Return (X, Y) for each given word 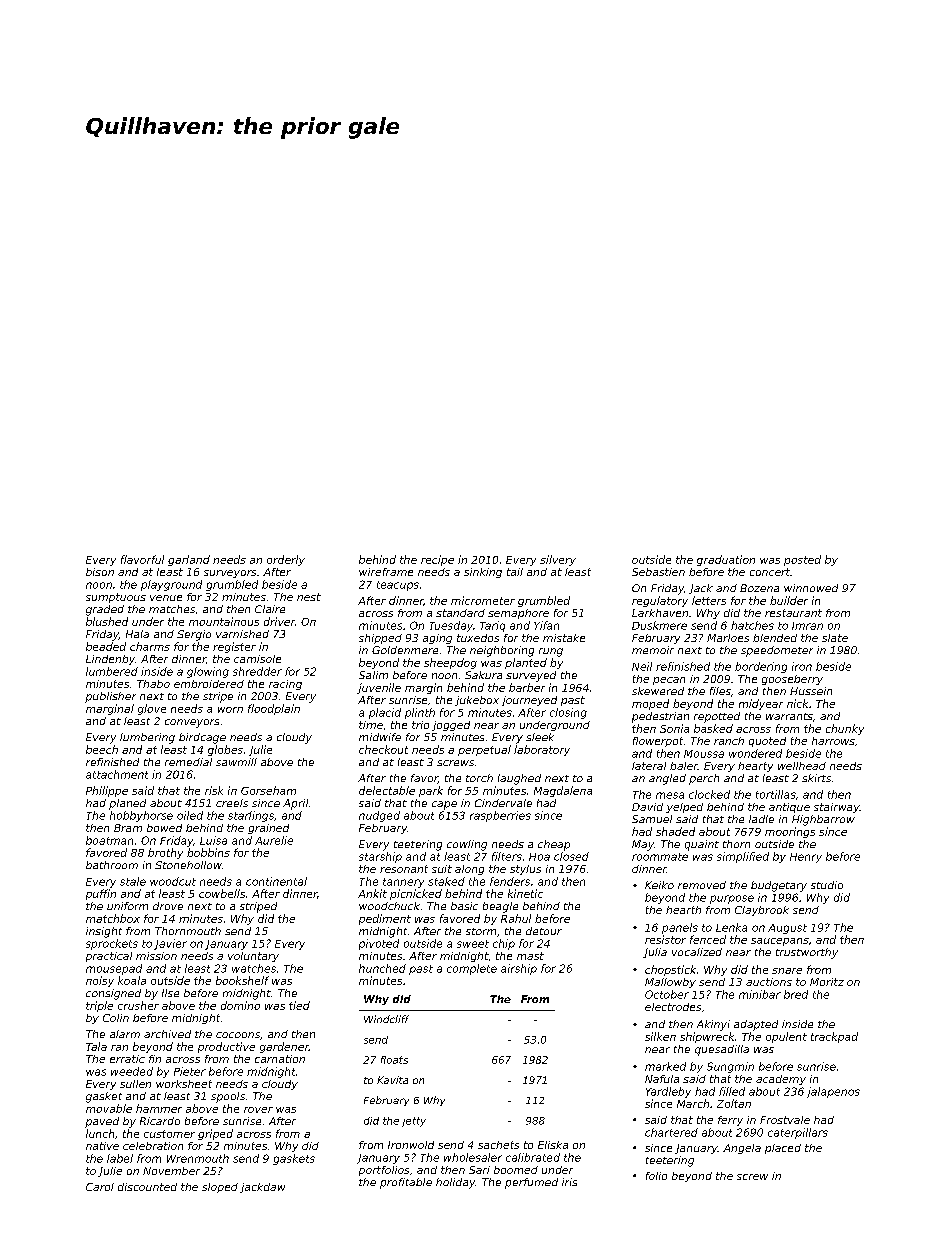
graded (105, 610)
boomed (516, 1170)
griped (215, 1134)
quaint (702, 845)
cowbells (222, 893)
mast (530, 956)
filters (507, 856)
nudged (379, 816)
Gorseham (268, 790)
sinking (483, 573)
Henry (806, 858)
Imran (807, 626)
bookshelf (242, 980)
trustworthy (807, 953)
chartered (671, 1132)
